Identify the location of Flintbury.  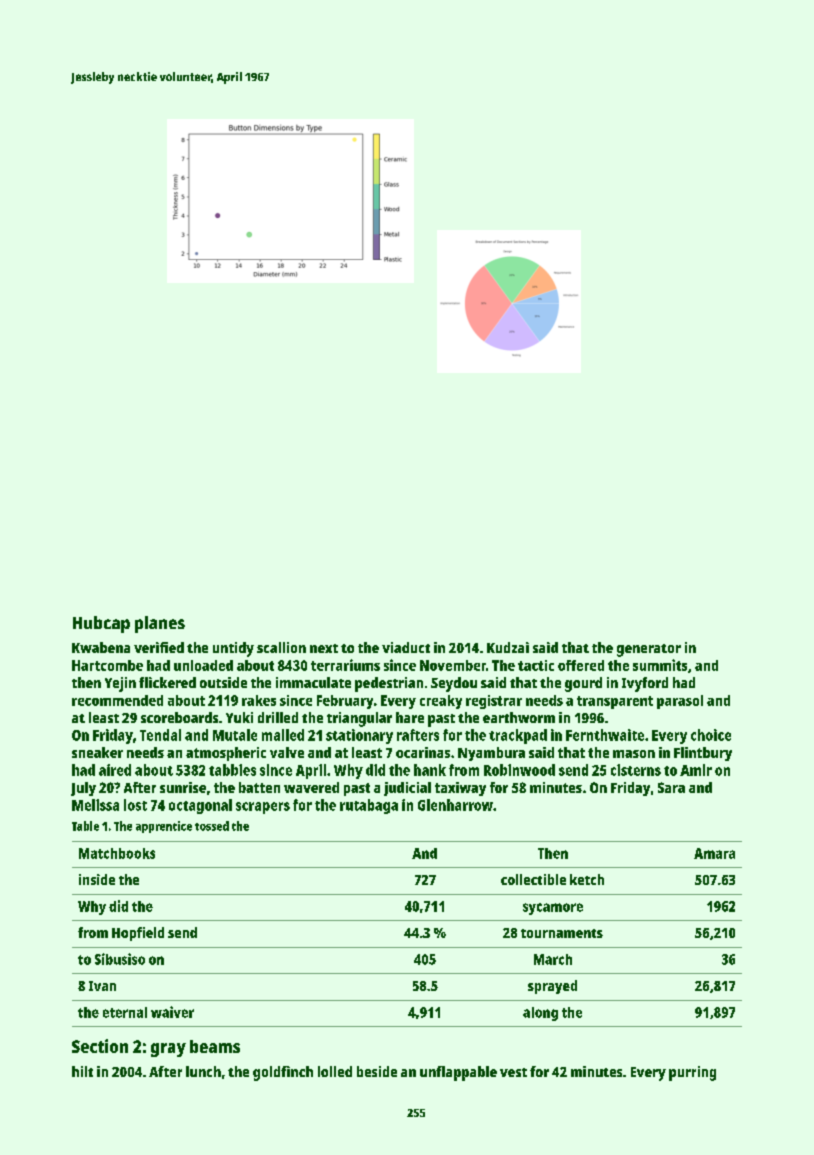
(703, 754).
